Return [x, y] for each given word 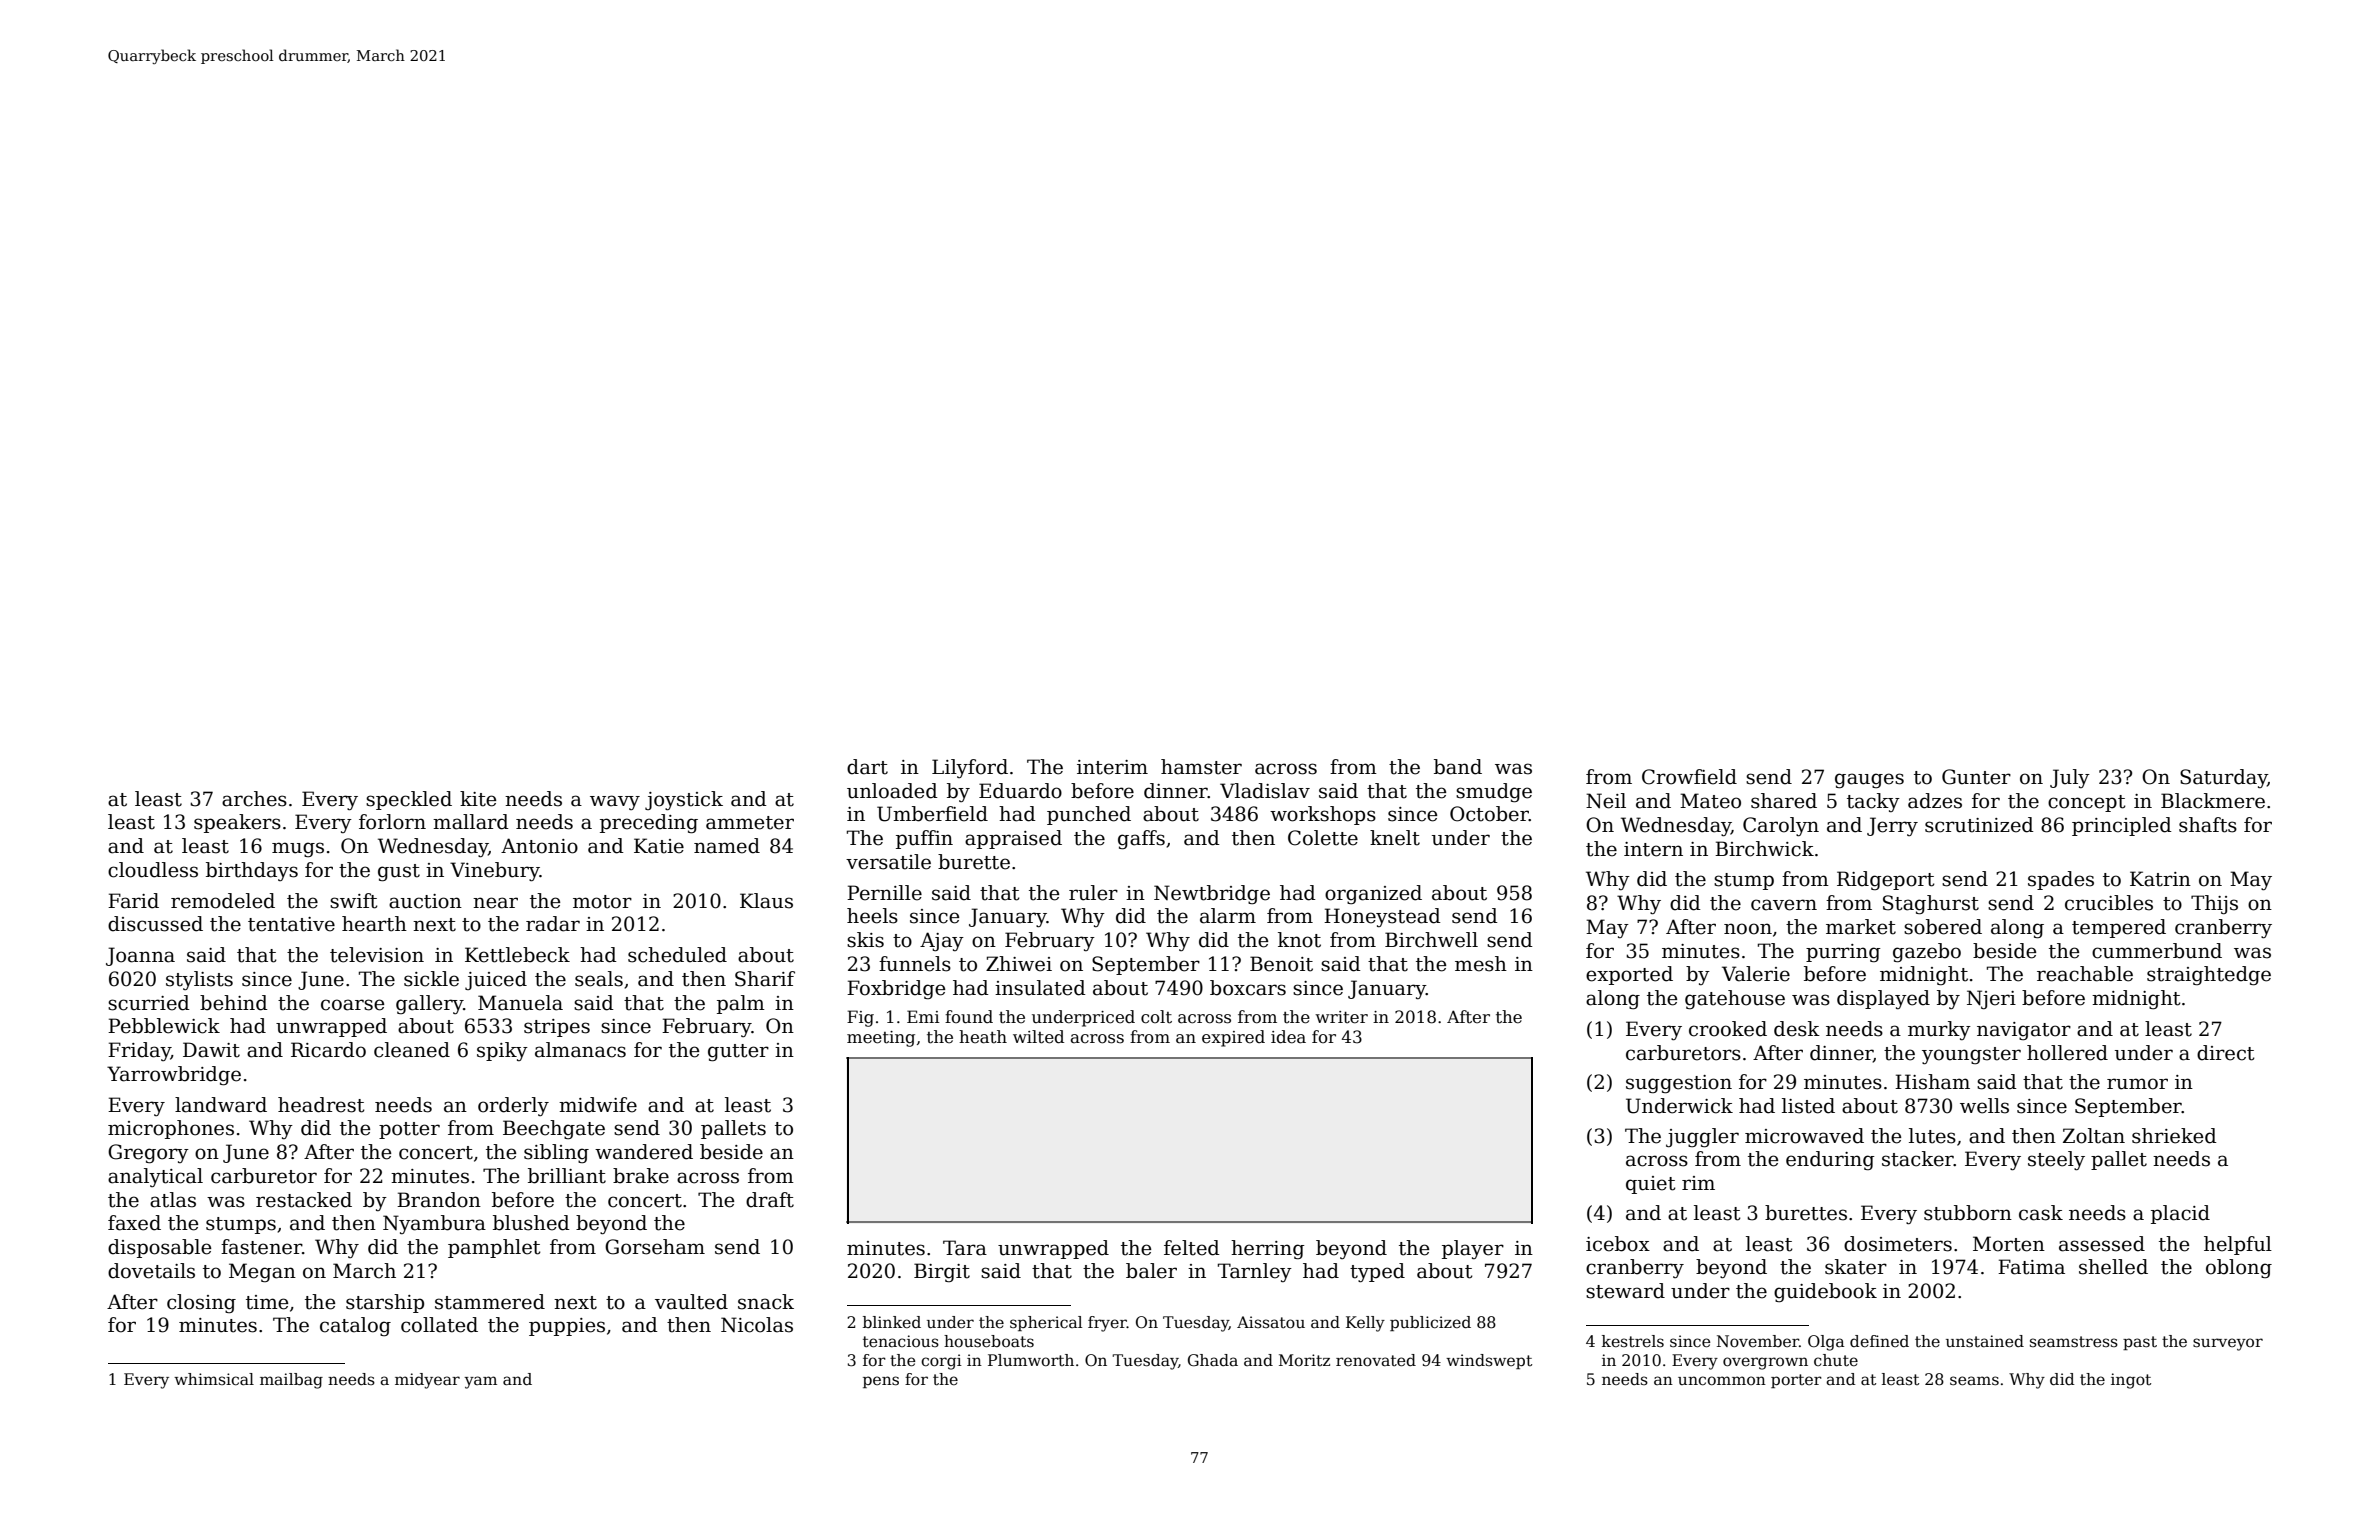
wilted [1038, 1037]
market [1861, 927]
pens [881, 1382]
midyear [427, 1381]
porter [1796, 1381]
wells [1984, 1106]
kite [478, 799]
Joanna [140, 956]
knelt [1395, 838]
